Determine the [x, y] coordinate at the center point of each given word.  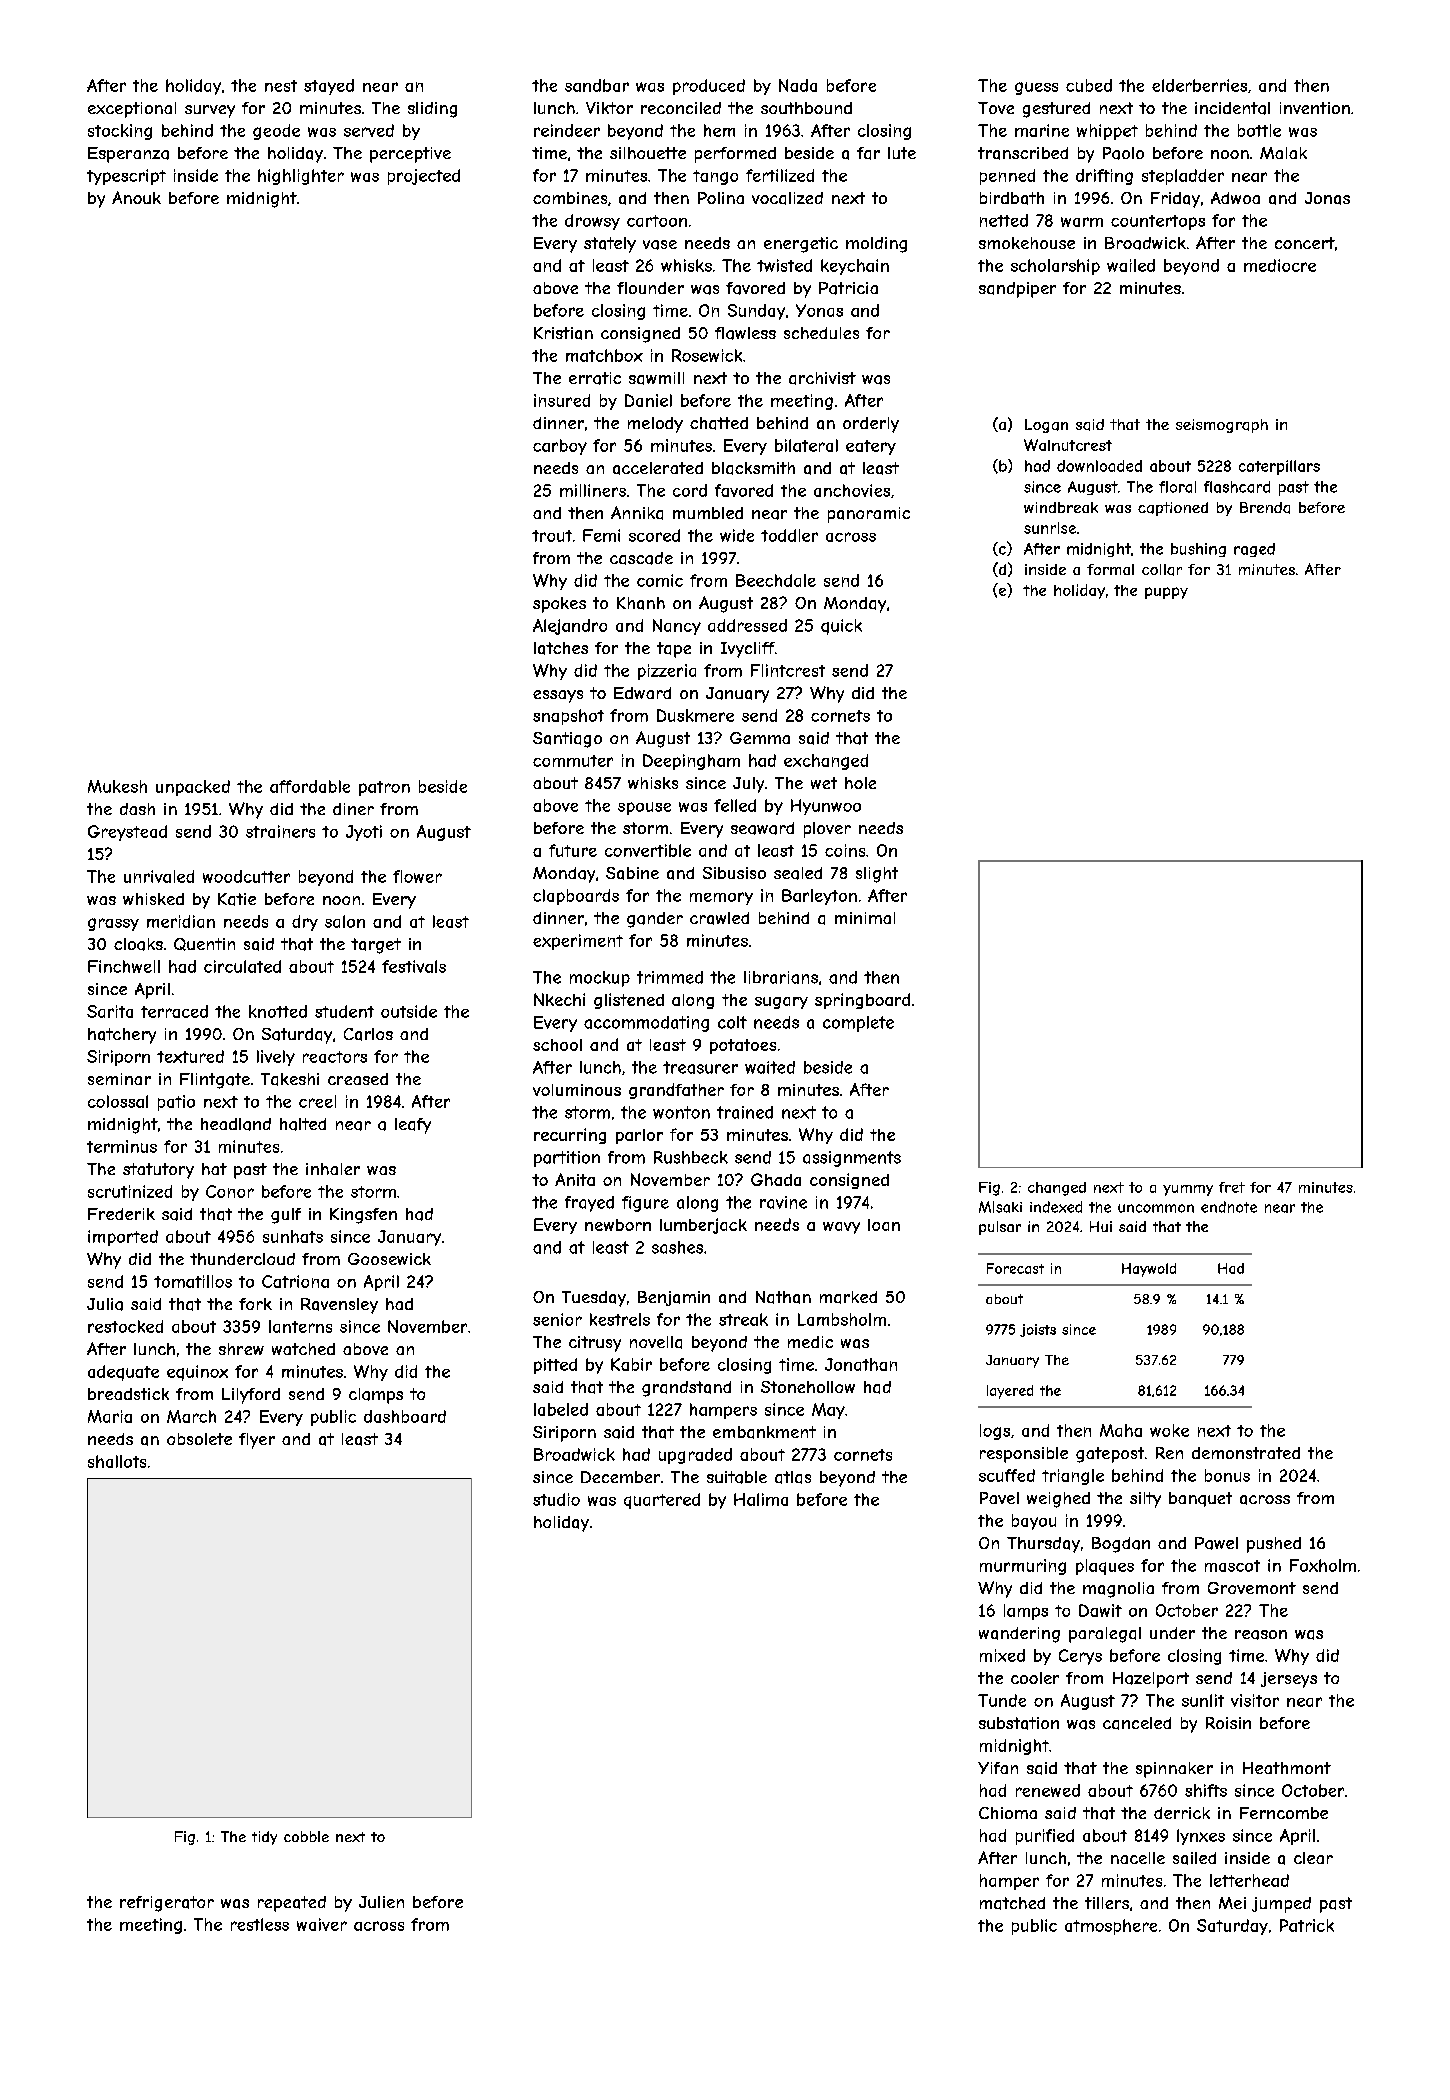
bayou [1034, 1522]
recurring [570, 1136]
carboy [560, 447]
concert [1305, 243]
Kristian [563, 333]
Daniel [648, 400]
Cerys [1080, 1657]
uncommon [1156, 1208]
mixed [1002, 1655]
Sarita [110, 1011]
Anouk [136, 197]
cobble [306, 1836]
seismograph [1222, 426]
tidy [264, 1838]
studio [556, 1499]
